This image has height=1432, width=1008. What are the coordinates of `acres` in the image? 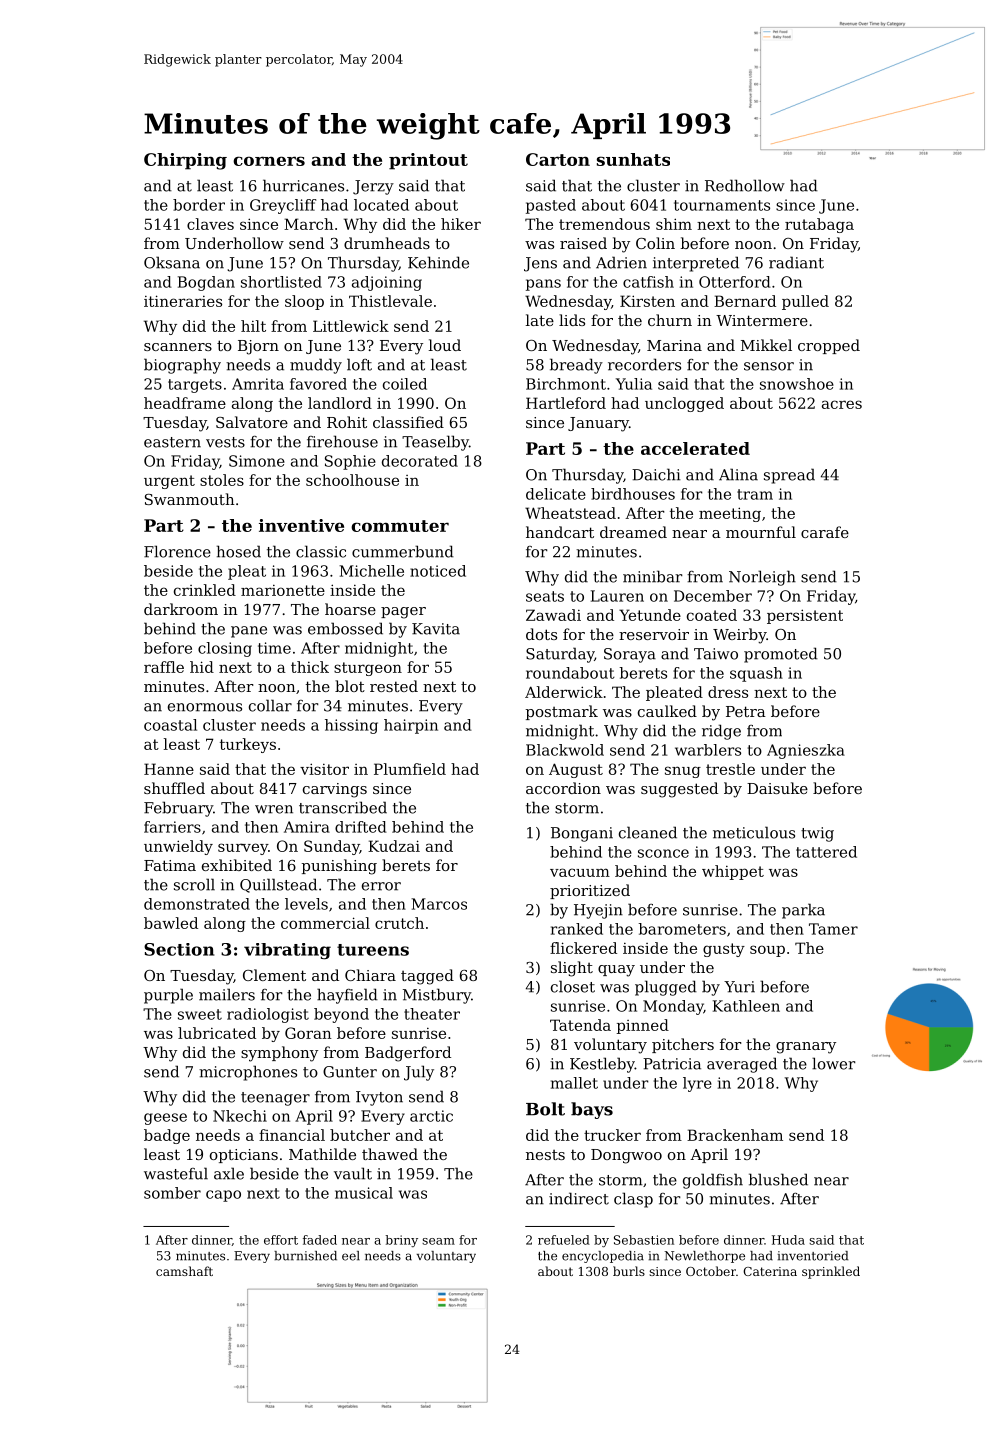 It's located at (842, 404).
